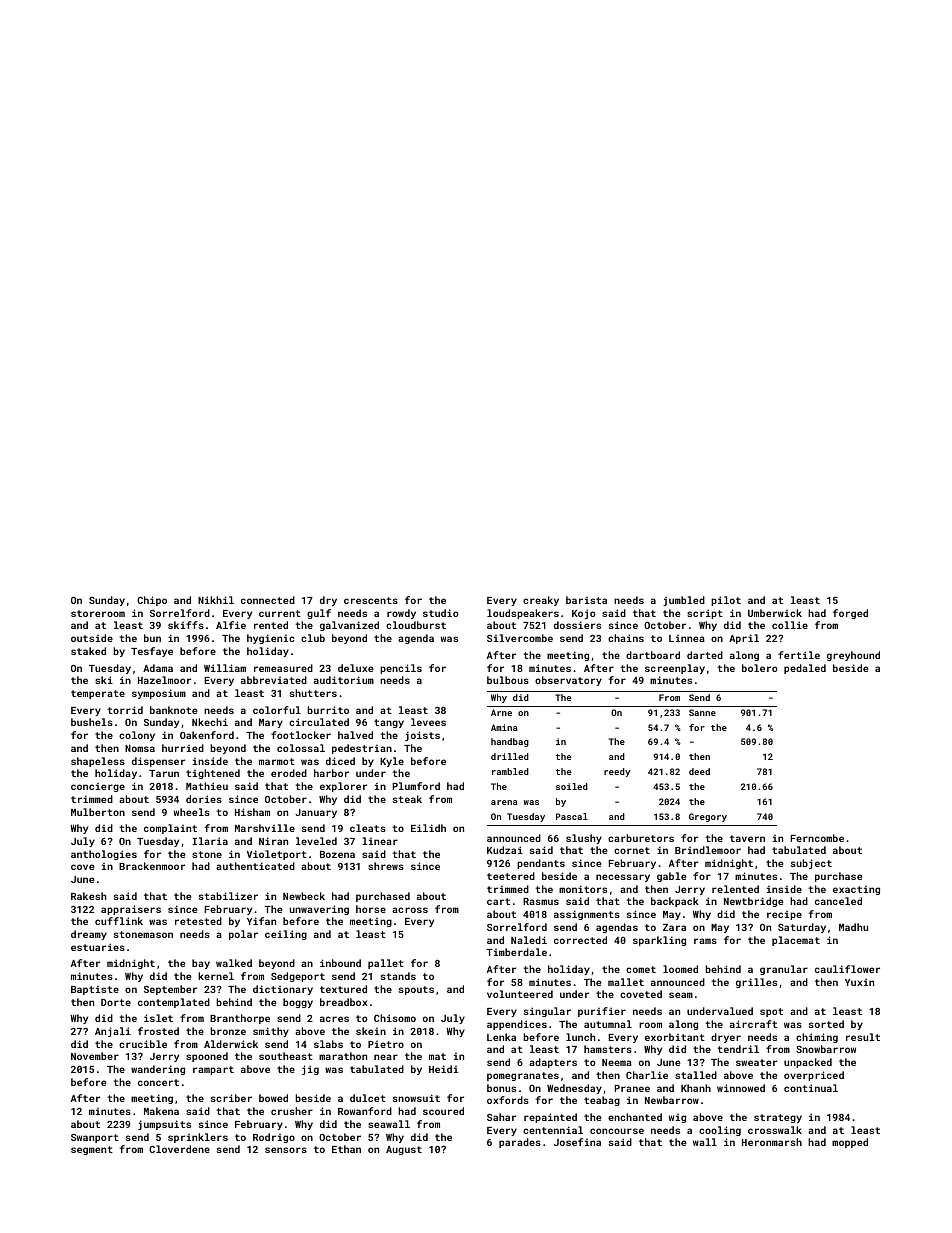  Describe the element at coordinates (228, 1031) in the screenshot. I see `bronze` at that location.
